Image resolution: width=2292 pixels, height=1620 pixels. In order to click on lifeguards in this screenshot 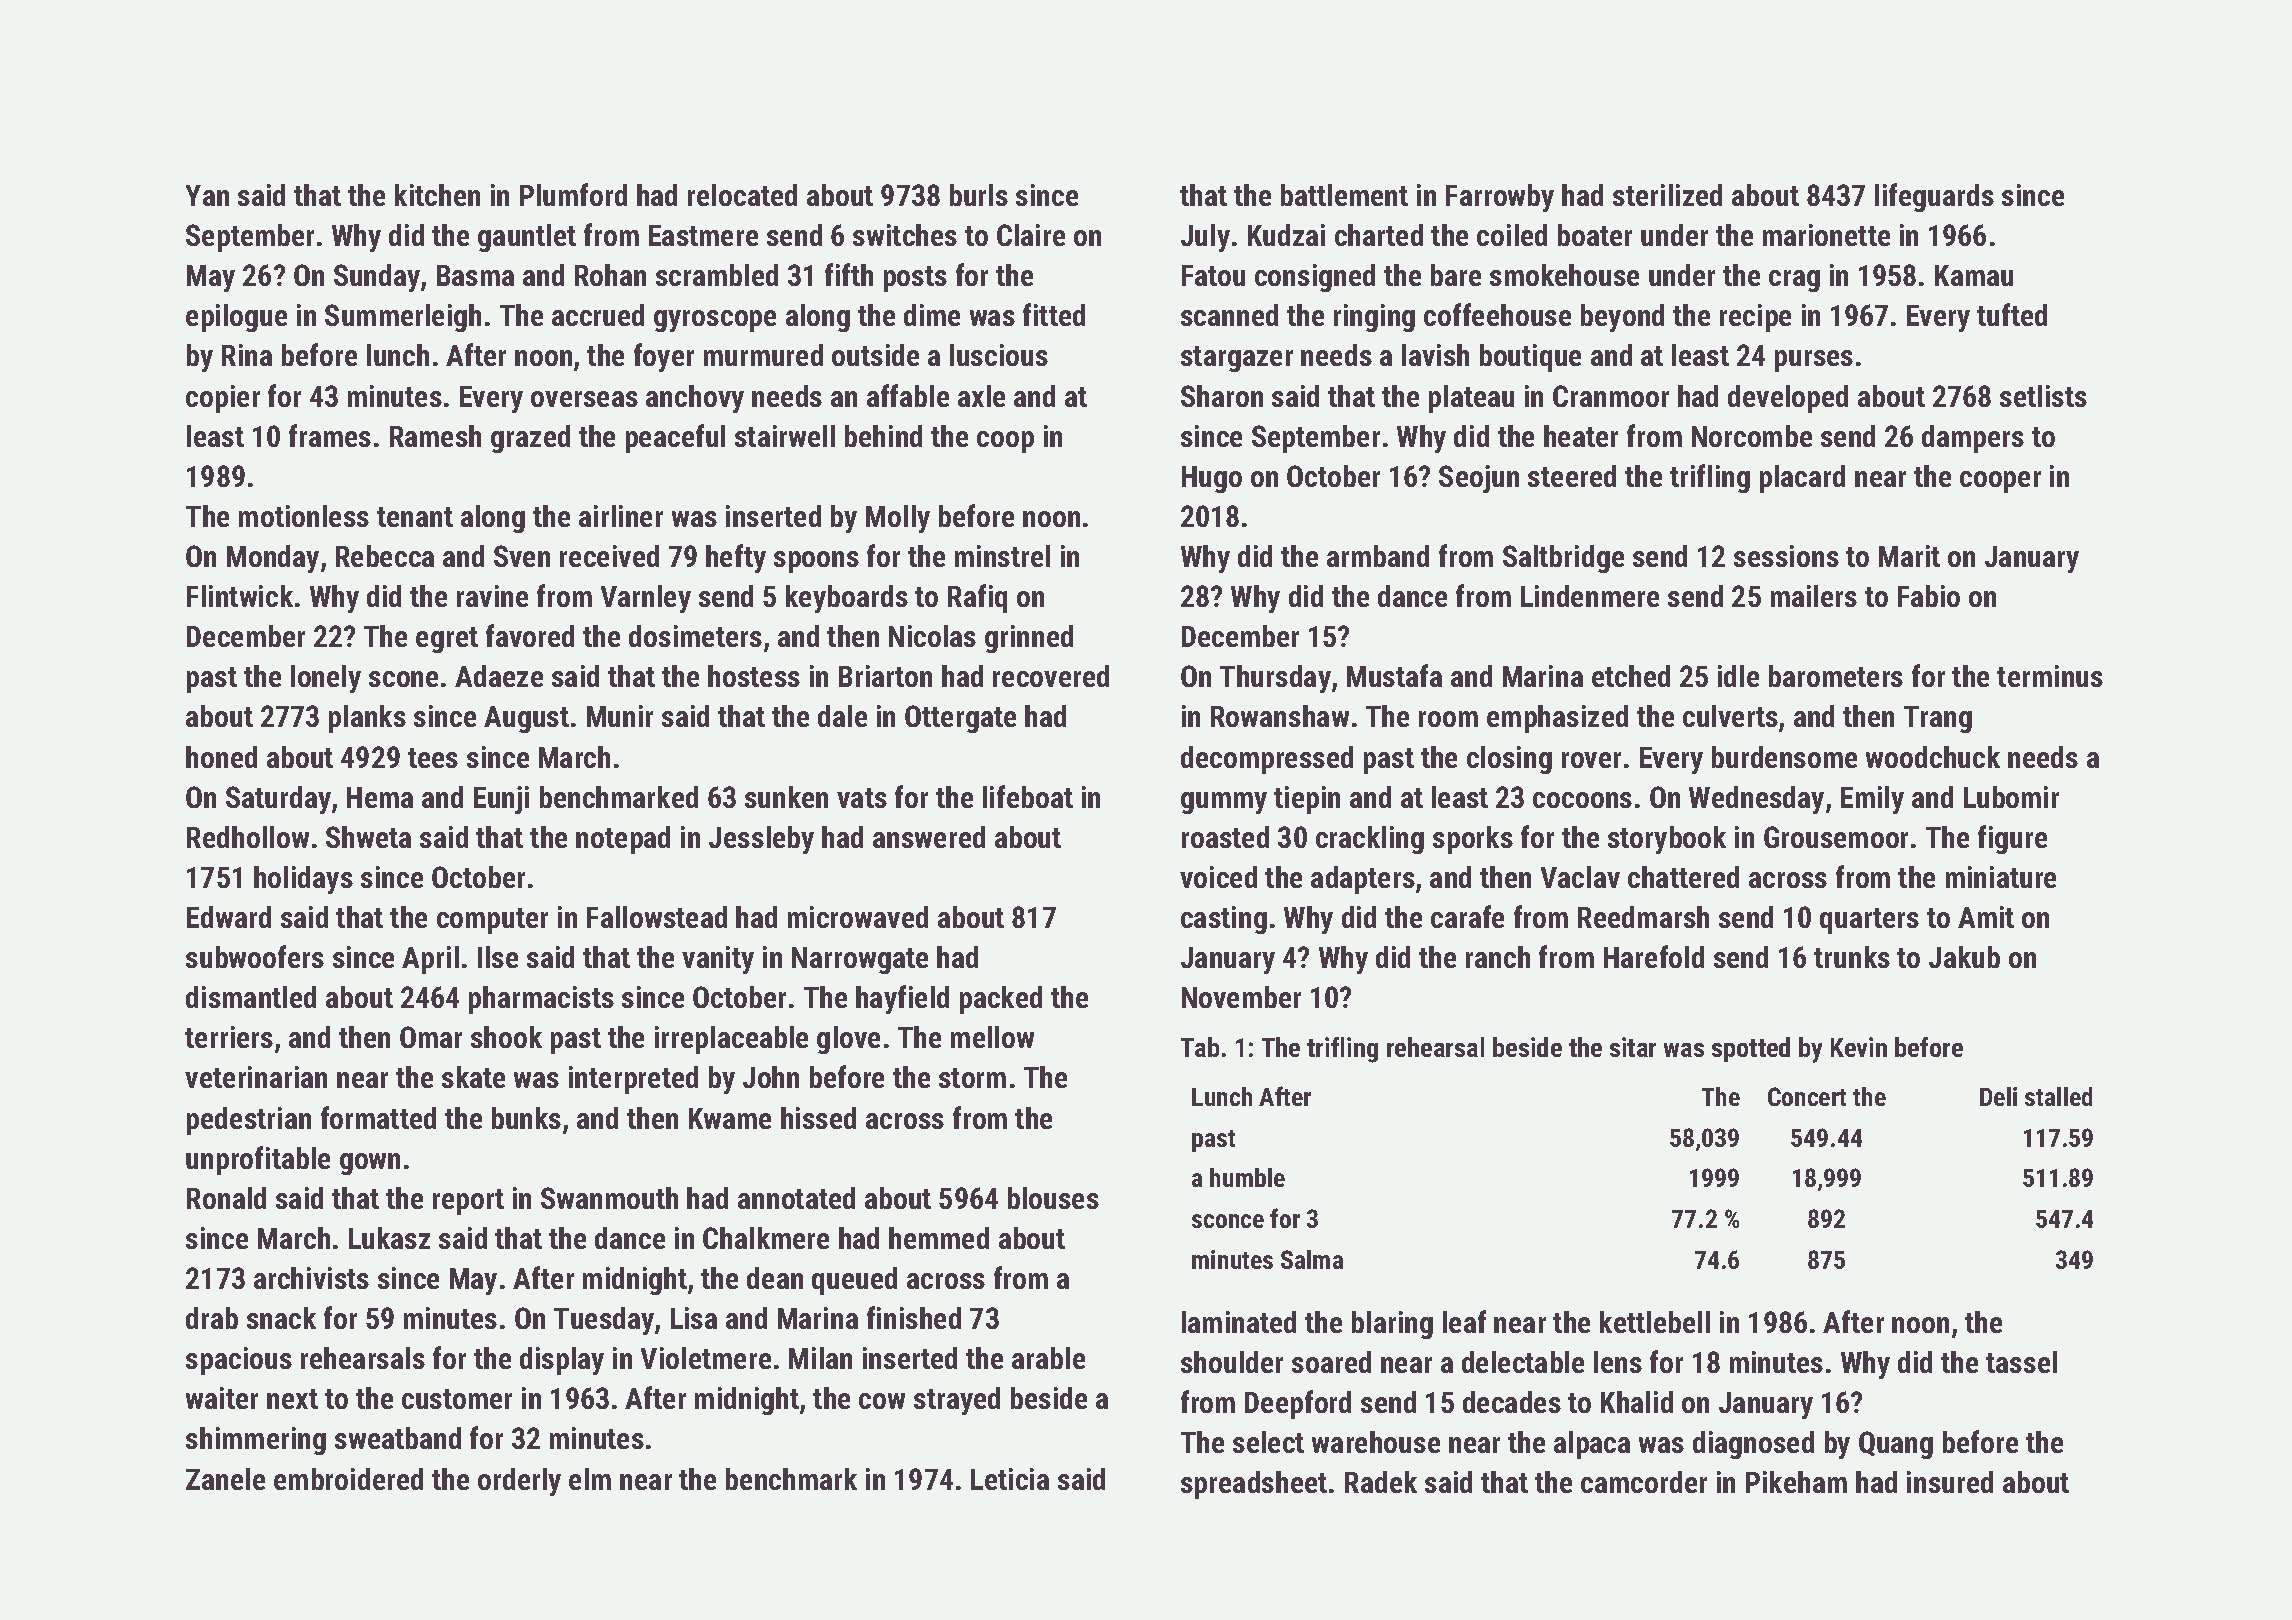, I will do `click(1934, 197)`.
